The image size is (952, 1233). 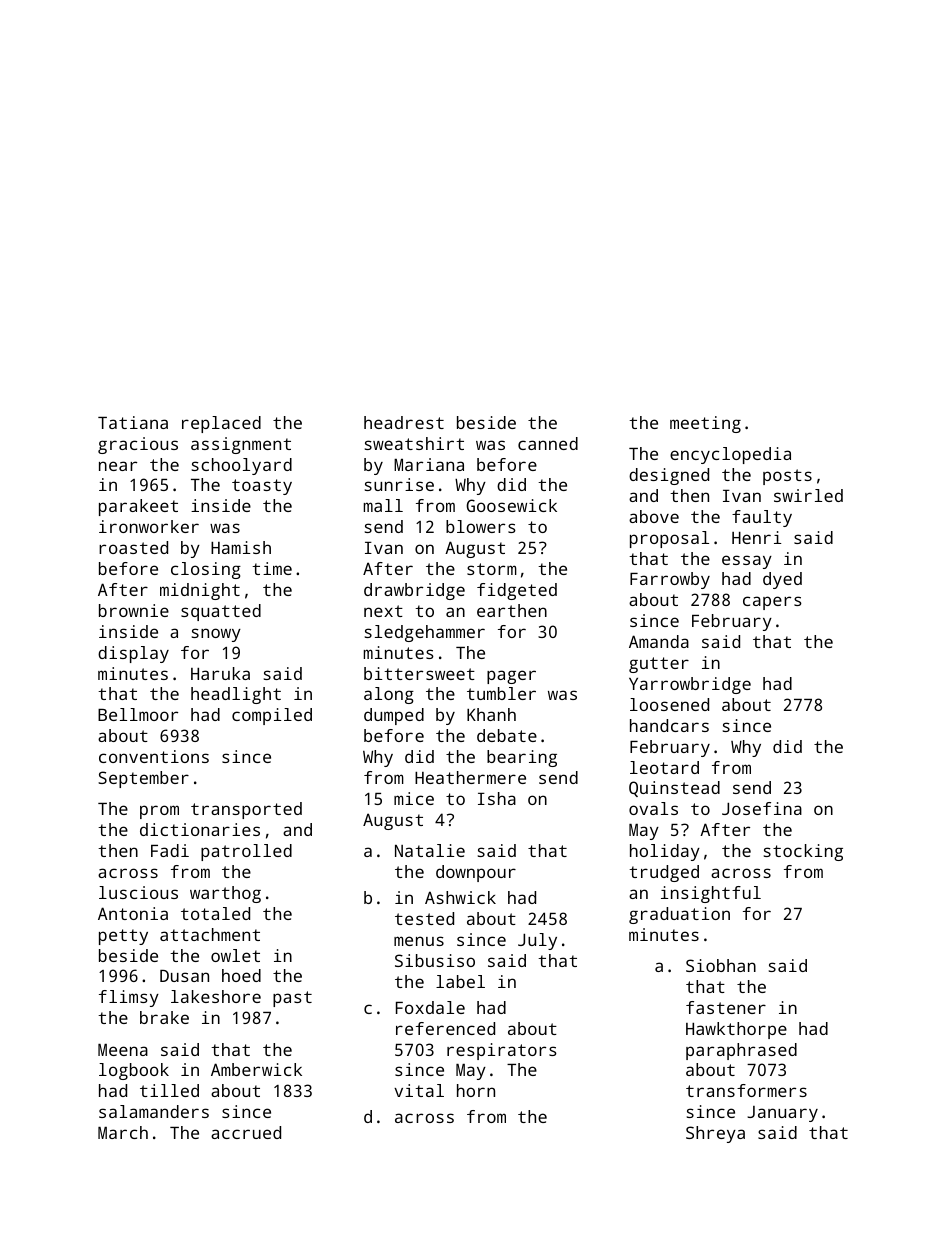 I want to click on meeting, so click(x=705, y=424).
